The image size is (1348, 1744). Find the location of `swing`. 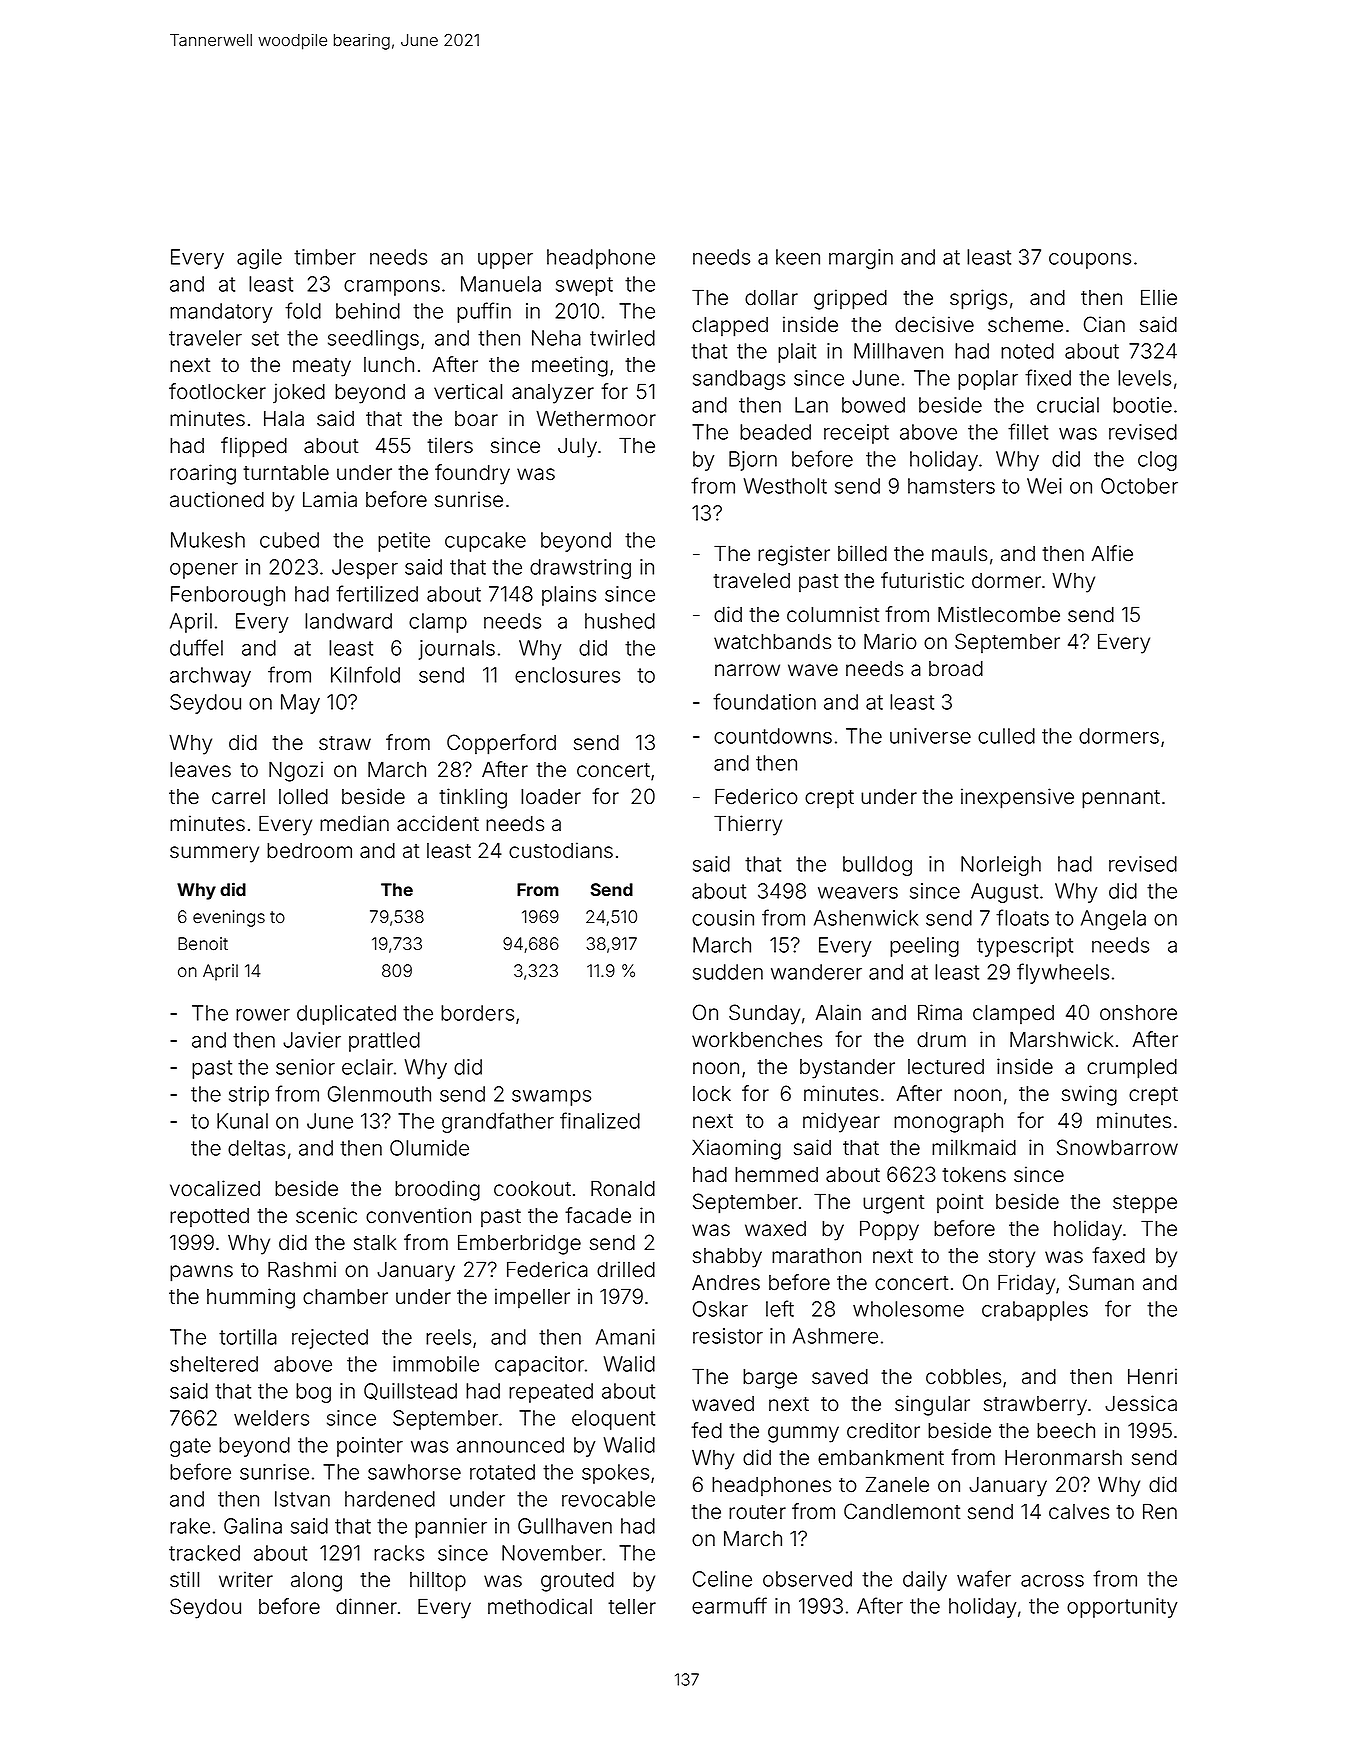

swing is located at coordinates (1089, 1095).
